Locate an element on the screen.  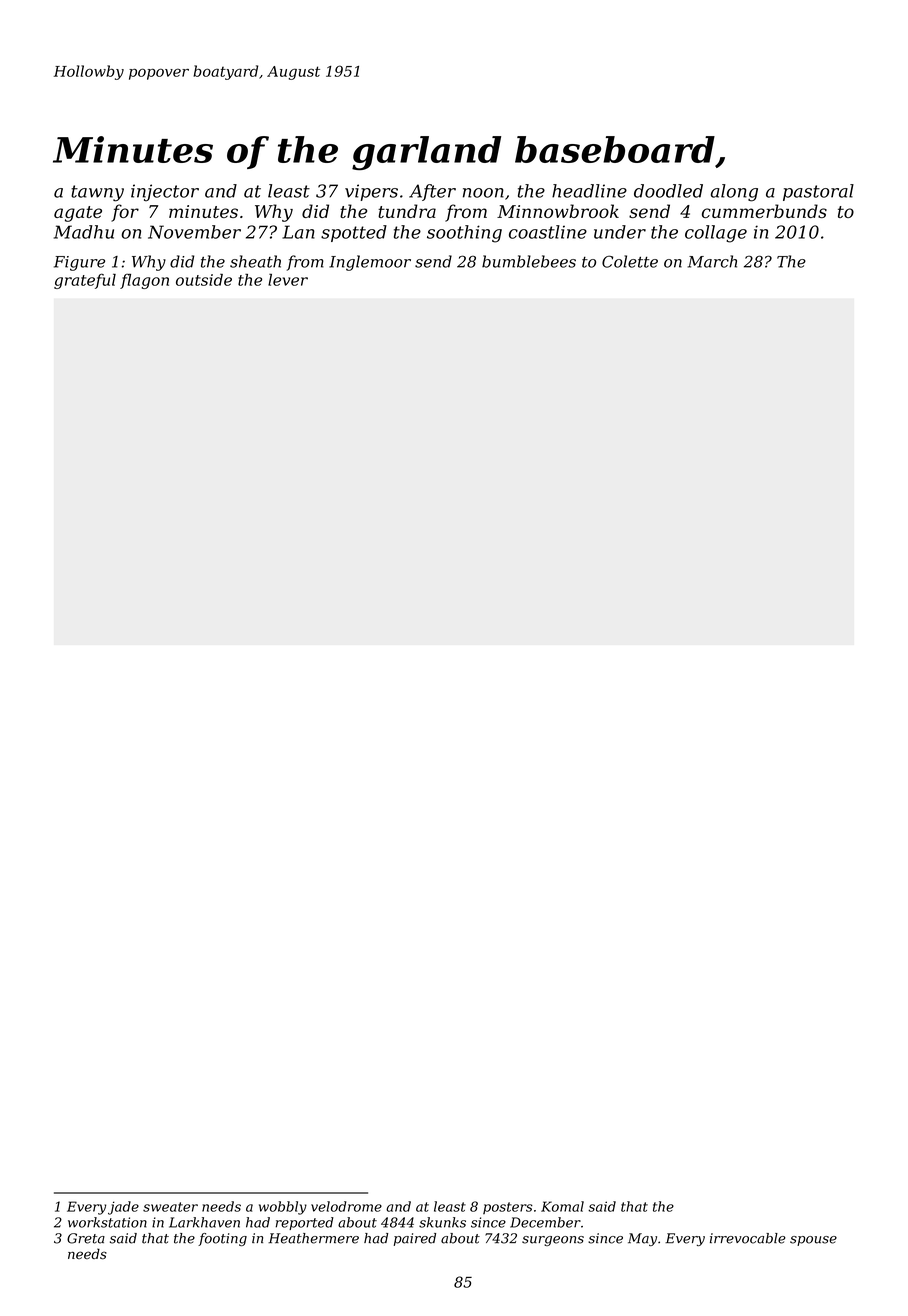
irrevocable is located at coordinates (748, 1238).
